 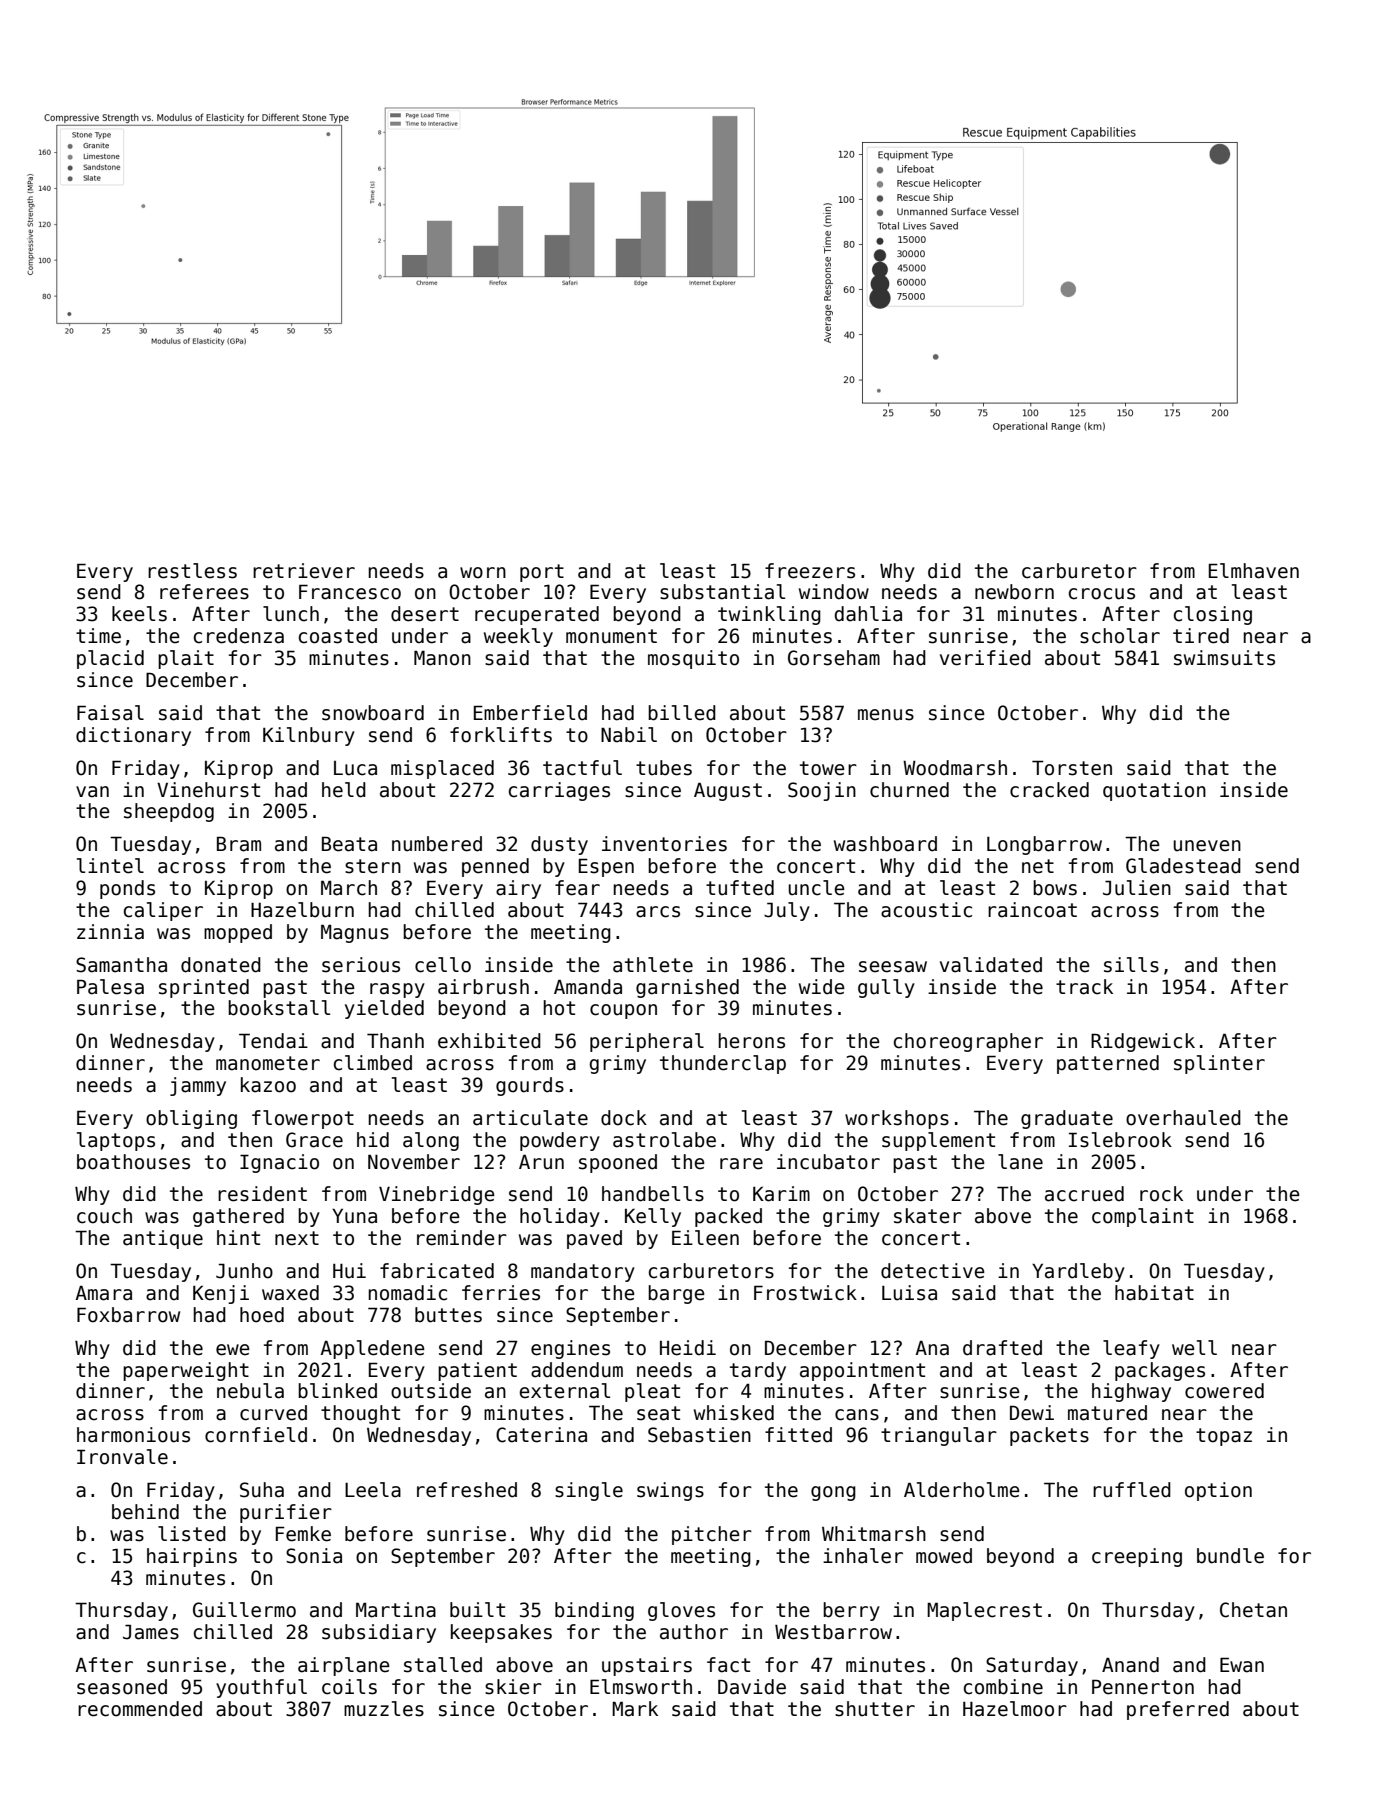 What do you see at coordinates (1219, 1064) in the image?
I see `splinter` at bounding box center [1219, 1064].
